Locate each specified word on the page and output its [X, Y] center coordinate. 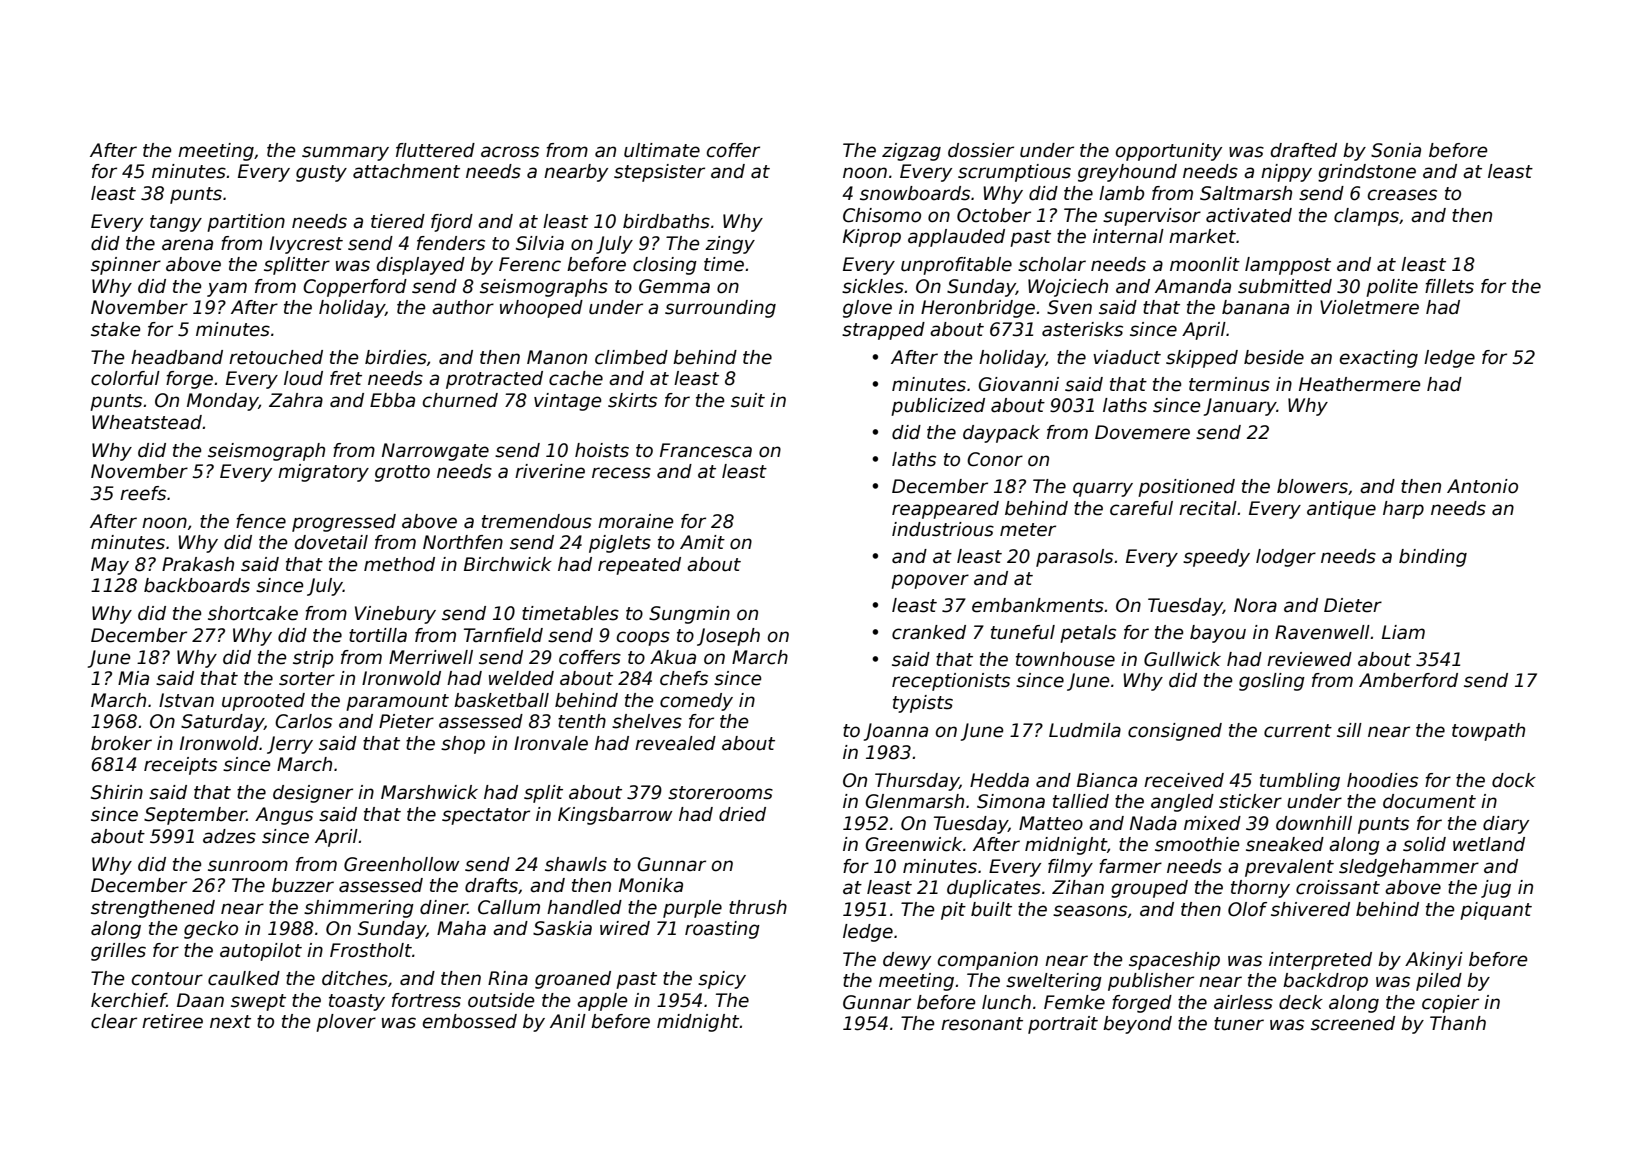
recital [1208, 508]
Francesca [706, 450]
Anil [568, 1021]
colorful [125, 378]
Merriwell [431, 657]
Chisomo [882, 215]
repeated [639, 566]
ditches [355, 978]
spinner [126, 266]
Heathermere [1360, 384]
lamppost [1288, 266]
